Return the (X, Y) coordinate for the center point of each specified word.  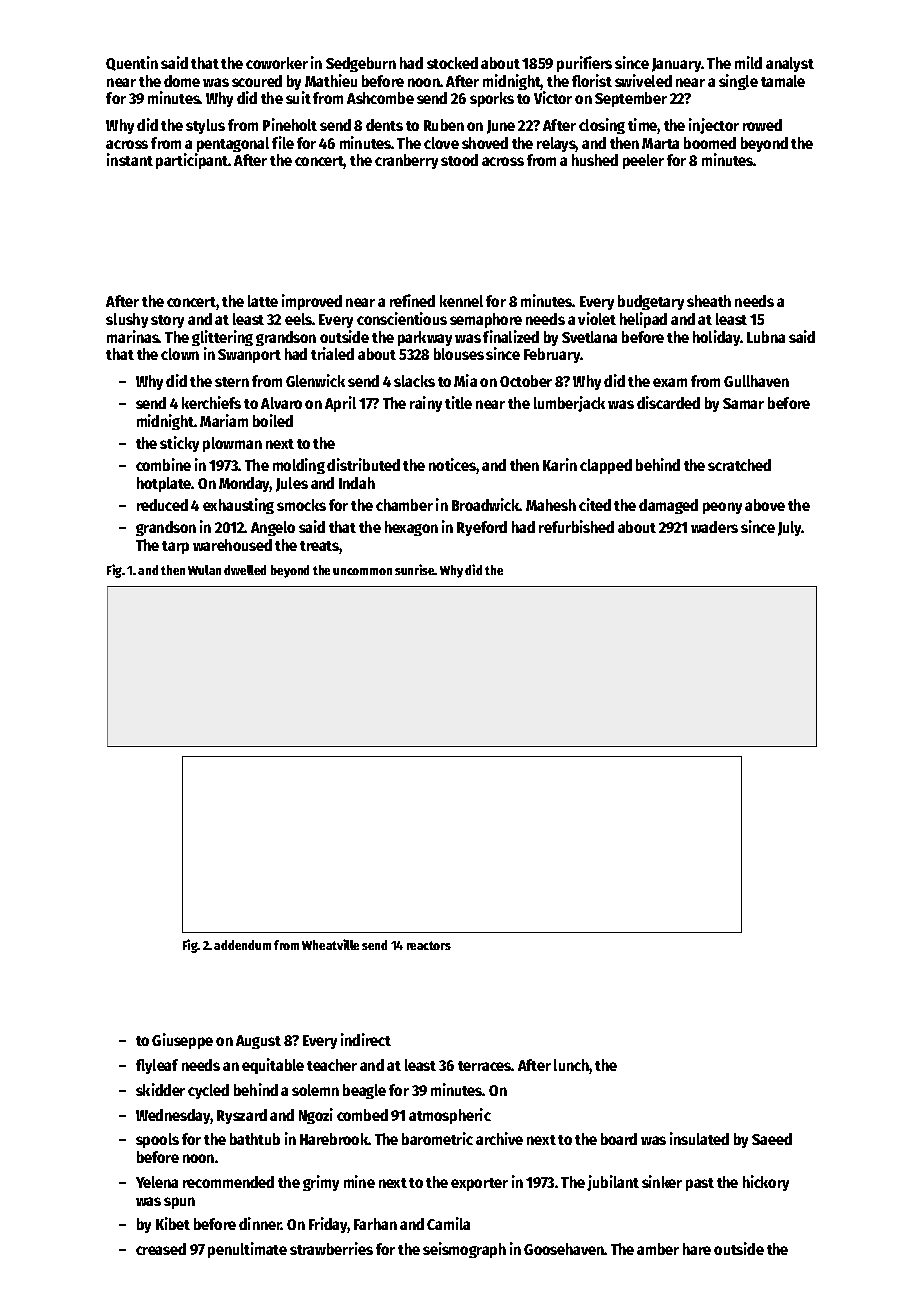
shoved (485, 143)
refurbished (576, 526)
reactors (429, 945)
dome (182, 81)
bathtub (255, 1139)
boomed (710, 143)
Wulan (204, 570)
